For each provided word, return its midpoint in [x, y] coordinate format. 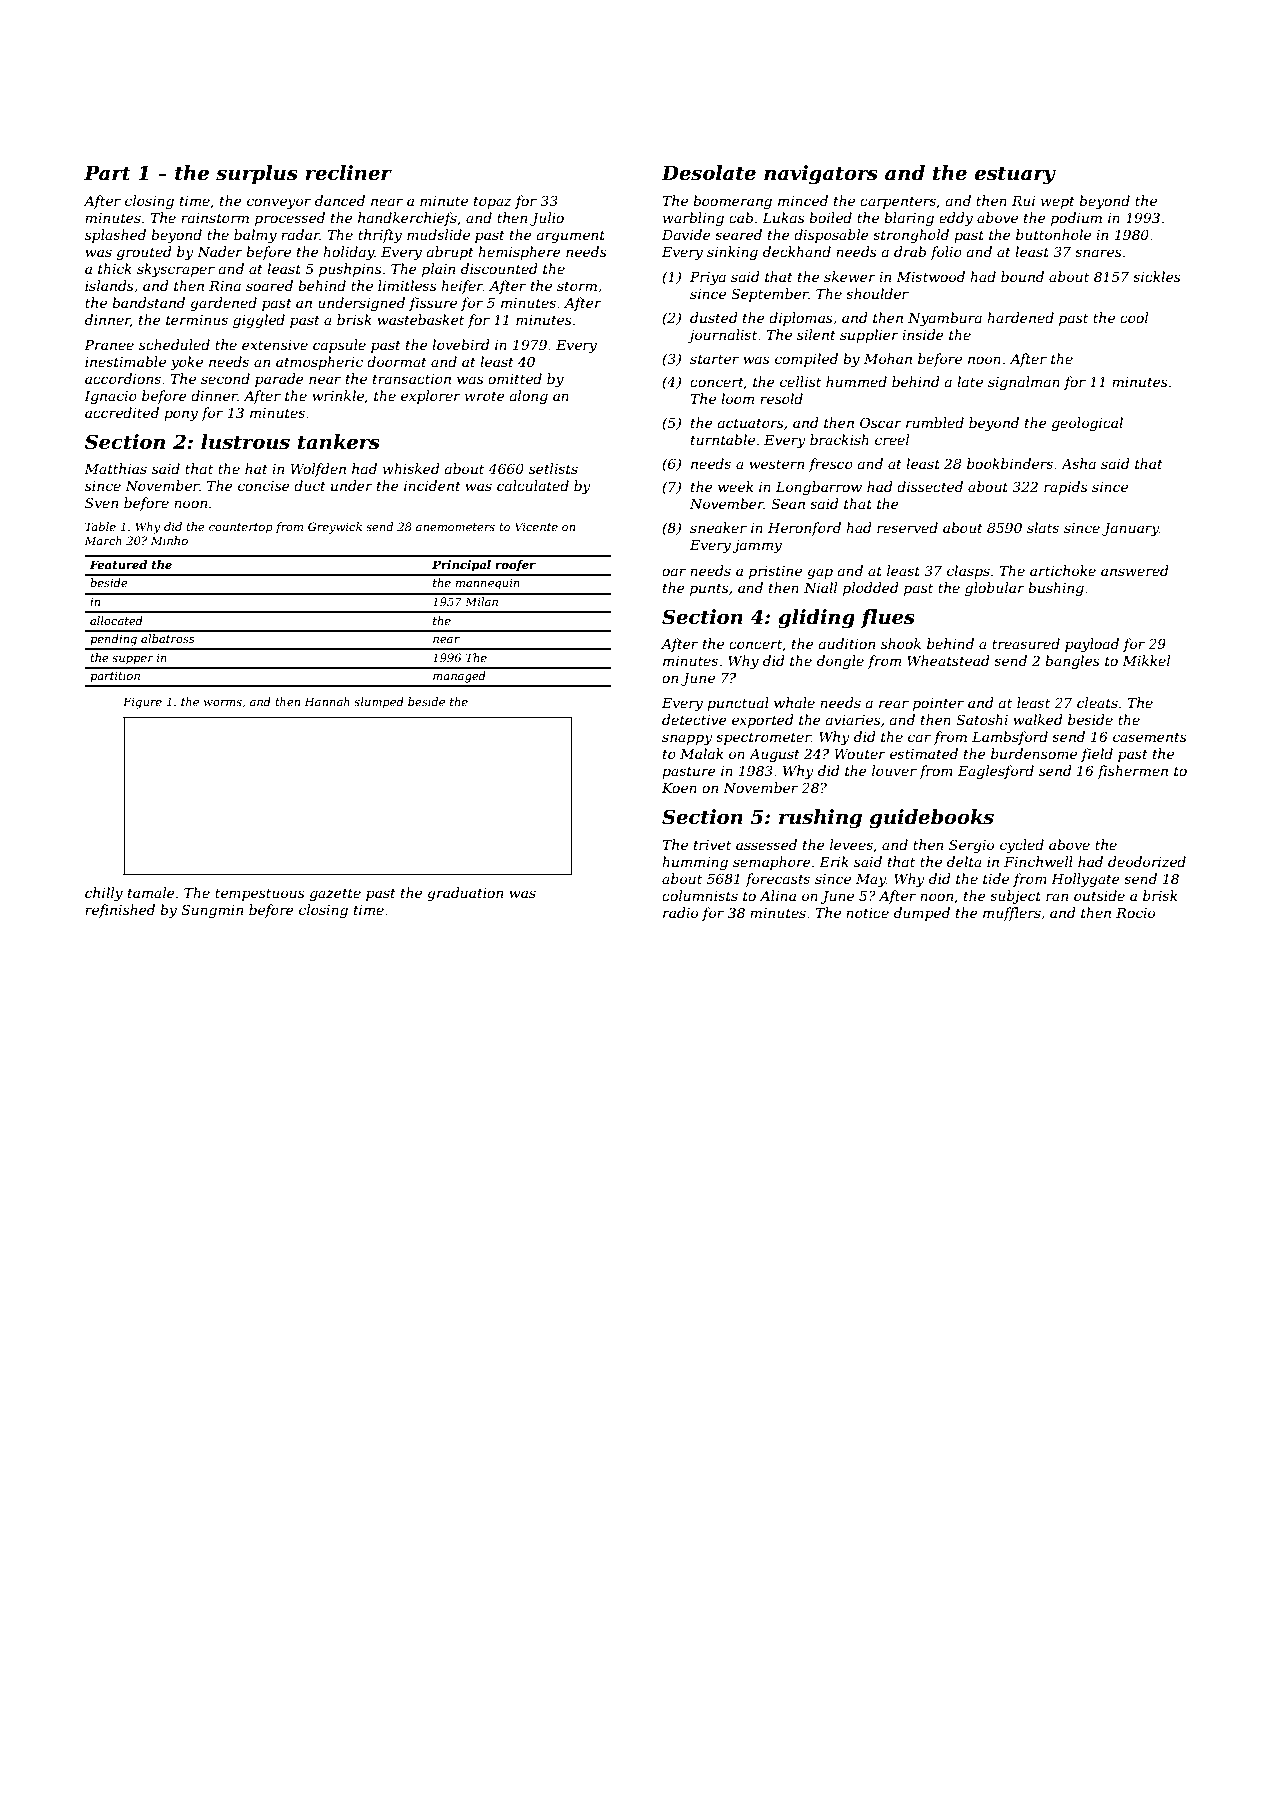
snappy [687, 739]
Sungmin [212, 911]
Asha [1078, 463]
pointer [938, 704]
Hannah [327, 701]
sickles [1157, 276]
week [735, 486]
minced [803, 200]
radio [680, 912]
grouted [144, 253]
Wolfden [318, 470]
